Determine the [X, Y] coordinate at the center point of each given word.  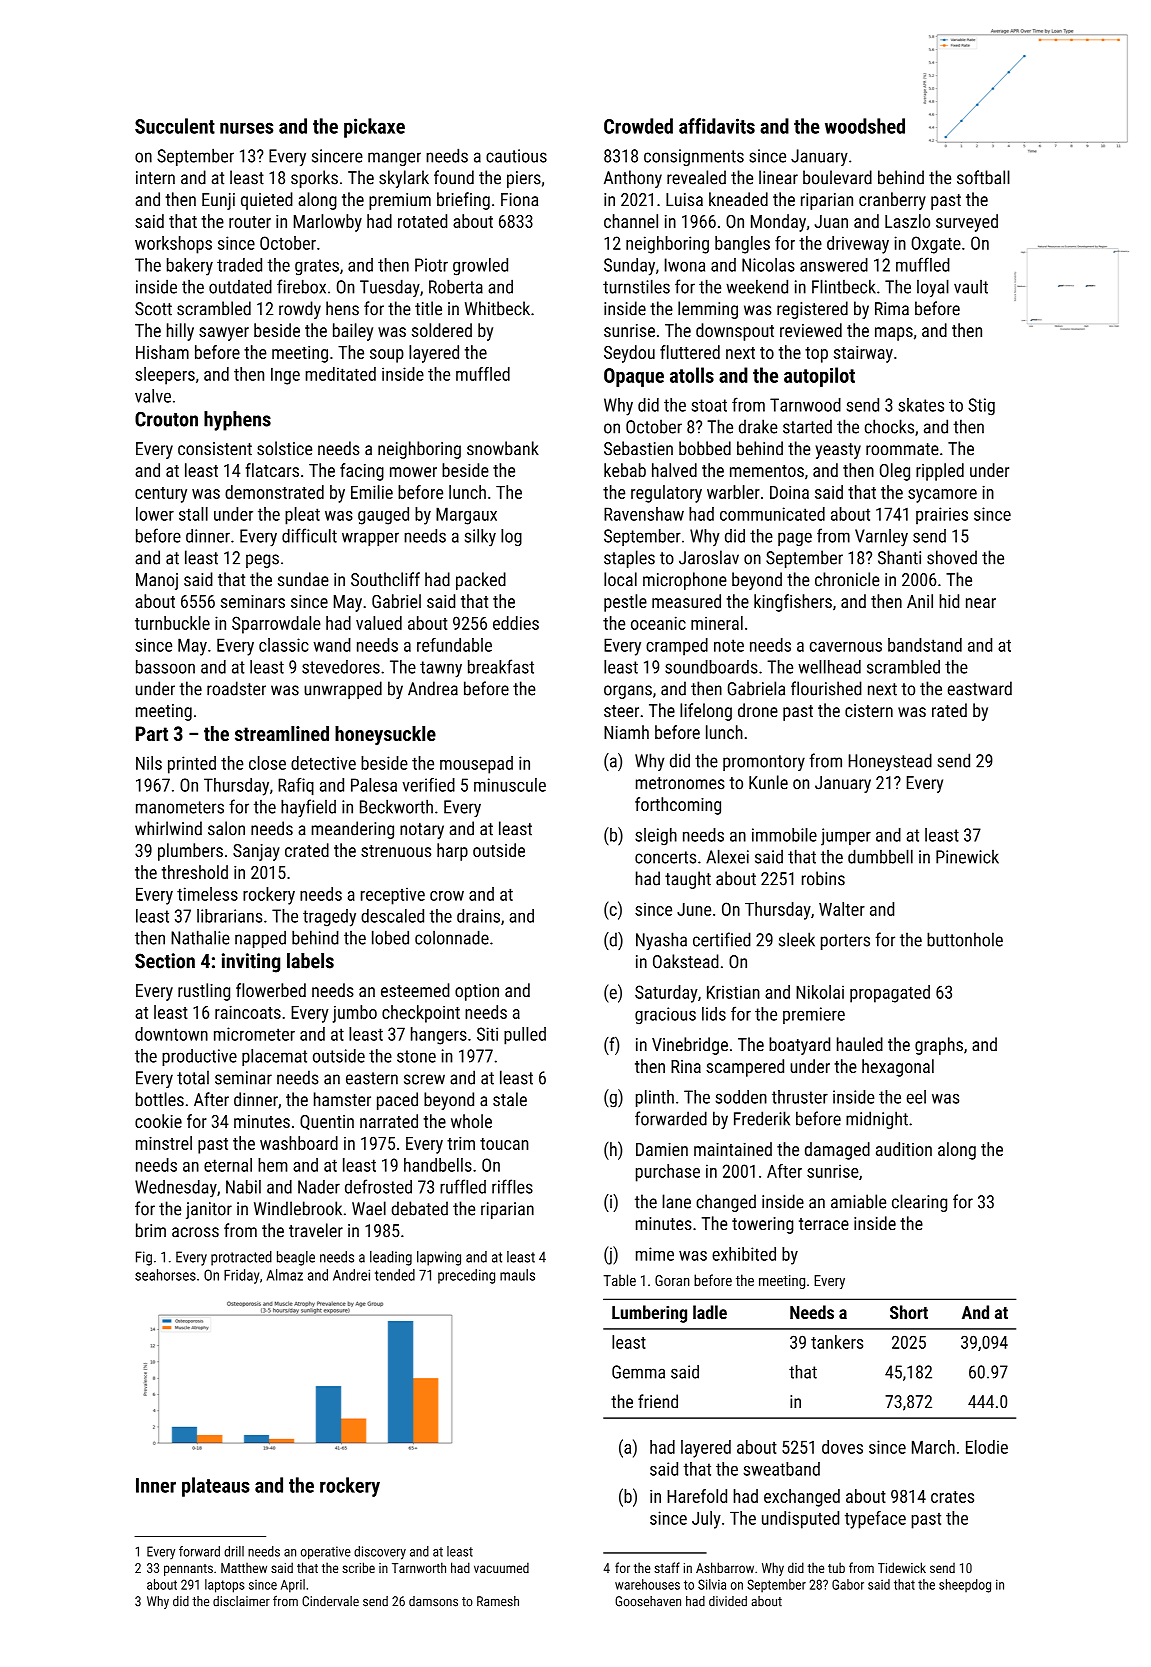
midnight [877, 1120]
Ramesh [498, 1601]
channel [631, 221]
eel [916, 1097]
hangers [439, 1036]
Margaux [466, 516]
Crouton [166, 419]
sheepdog [965, 1586]
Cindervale [330, 1601]
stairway [863, 354]
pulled [525, 1036]
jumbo [355, 1014]
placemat [274, 1057]
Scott [153, 309]
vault [971, 287]
